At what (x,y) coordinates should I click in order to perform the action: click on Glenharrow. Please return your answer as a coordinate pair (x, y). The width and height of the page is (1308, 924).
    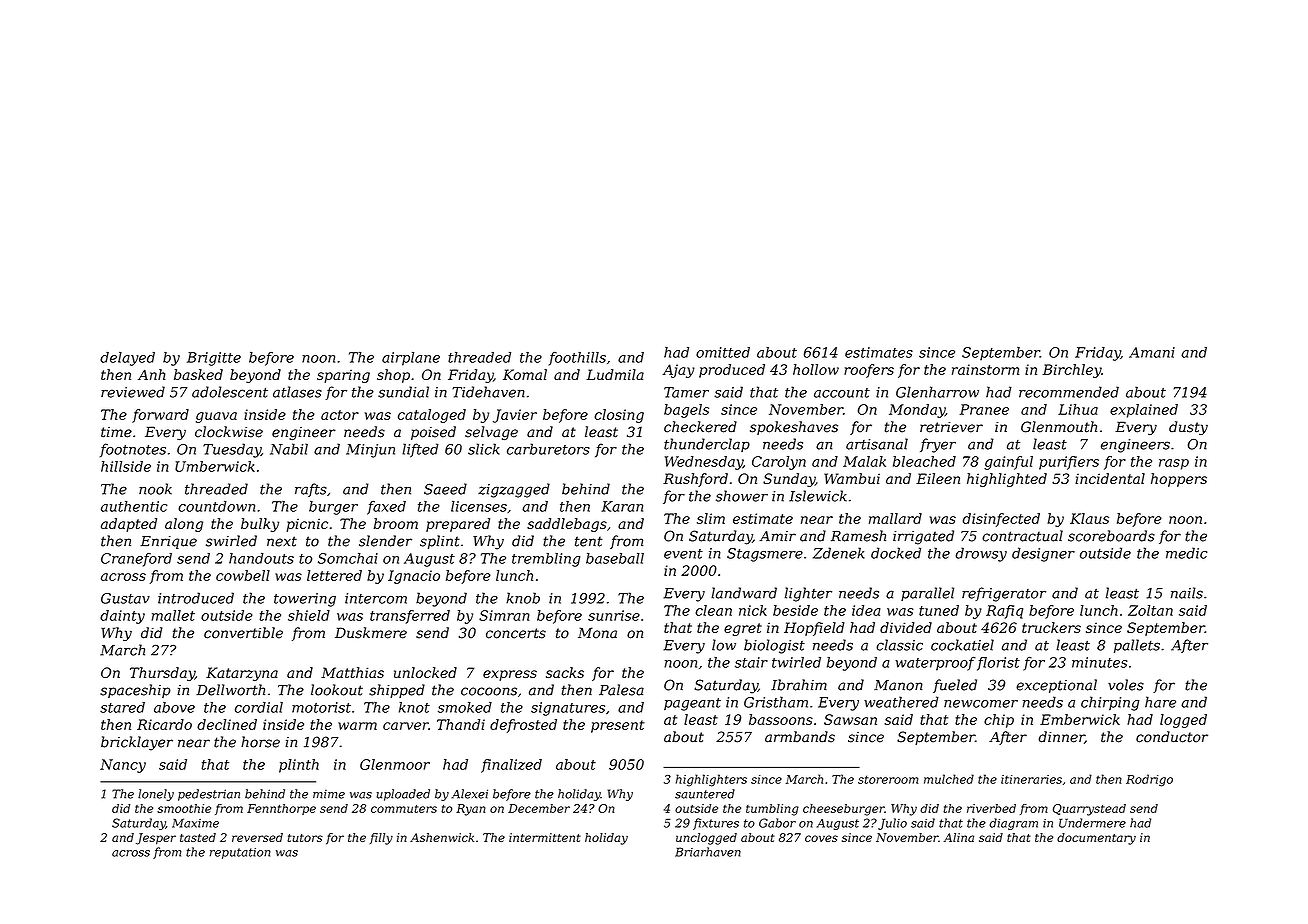
    Looking at the image, I should click on (937, 392).
